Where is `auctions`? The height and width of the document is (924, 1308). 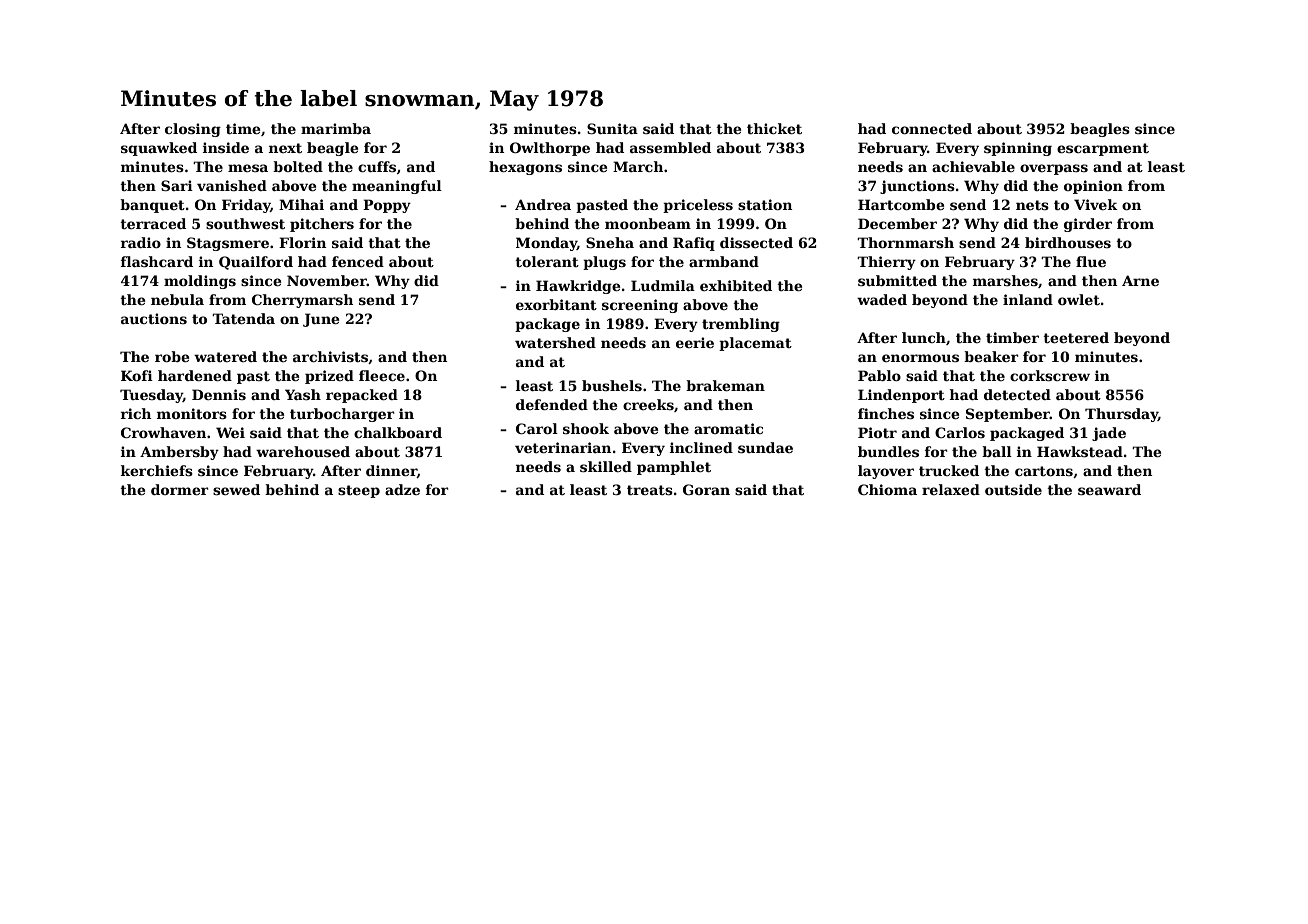
auctions is located at coordinates (154, 318).
